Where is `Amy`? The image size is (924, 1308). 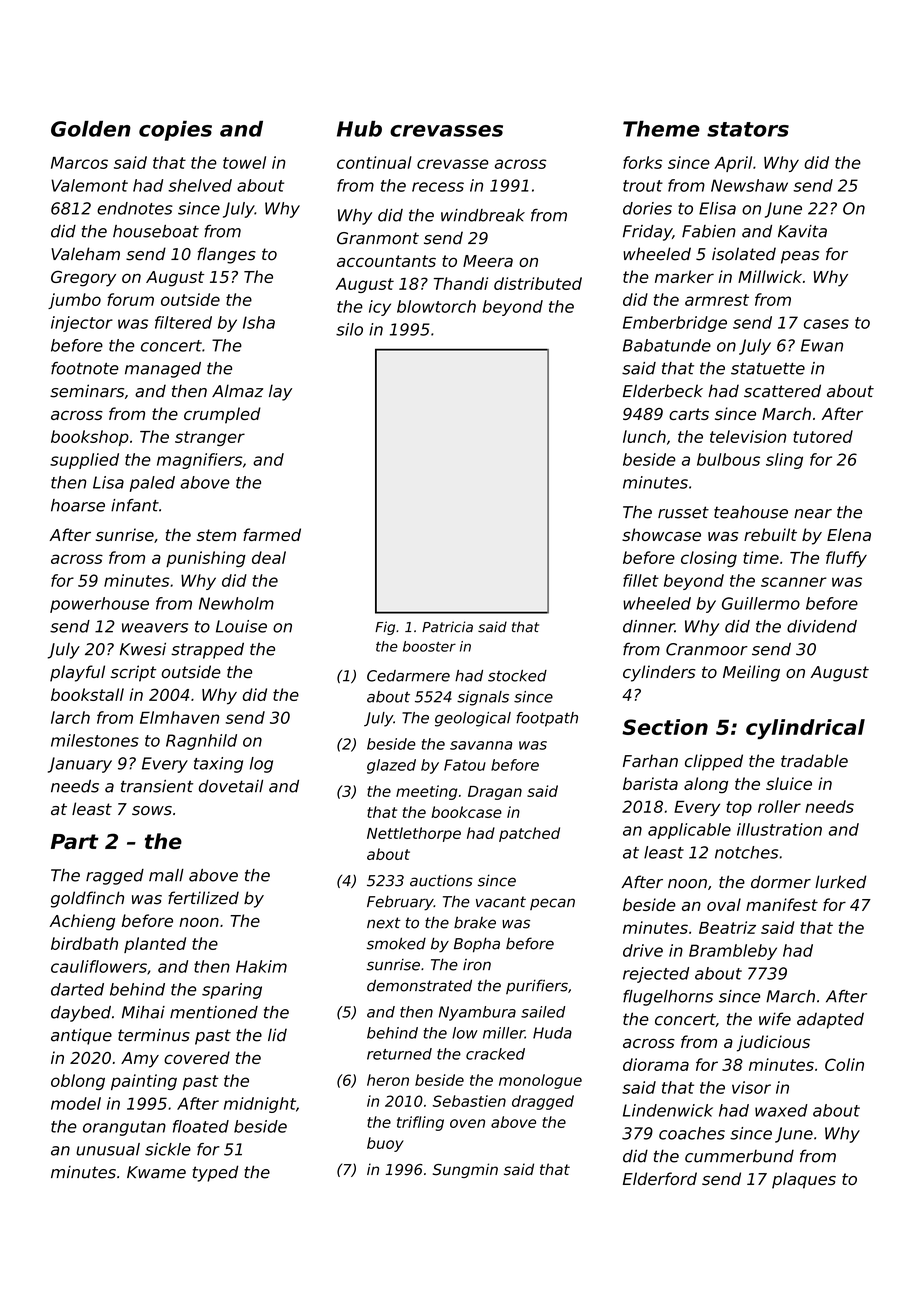 Amy is located at coordinates (140, 1060).
